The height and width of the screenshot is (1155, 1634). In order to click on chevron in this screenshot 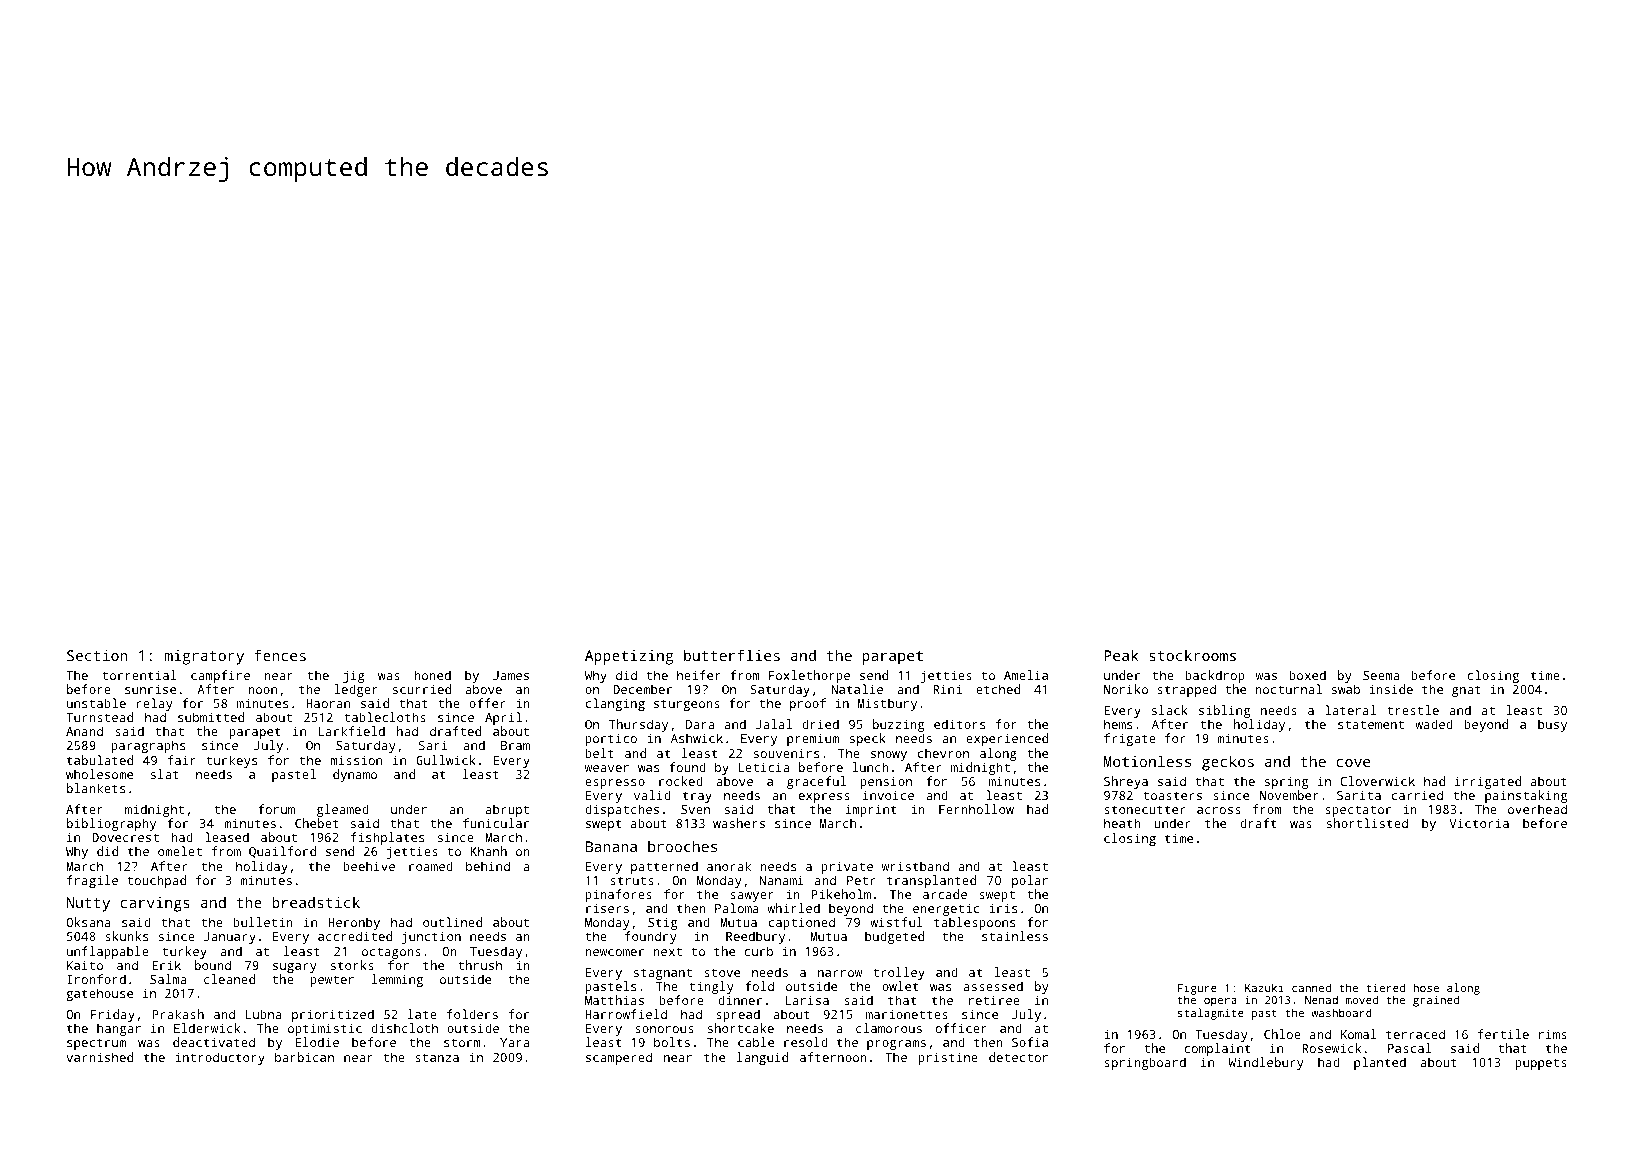, I will do `click(943, 753)`.
